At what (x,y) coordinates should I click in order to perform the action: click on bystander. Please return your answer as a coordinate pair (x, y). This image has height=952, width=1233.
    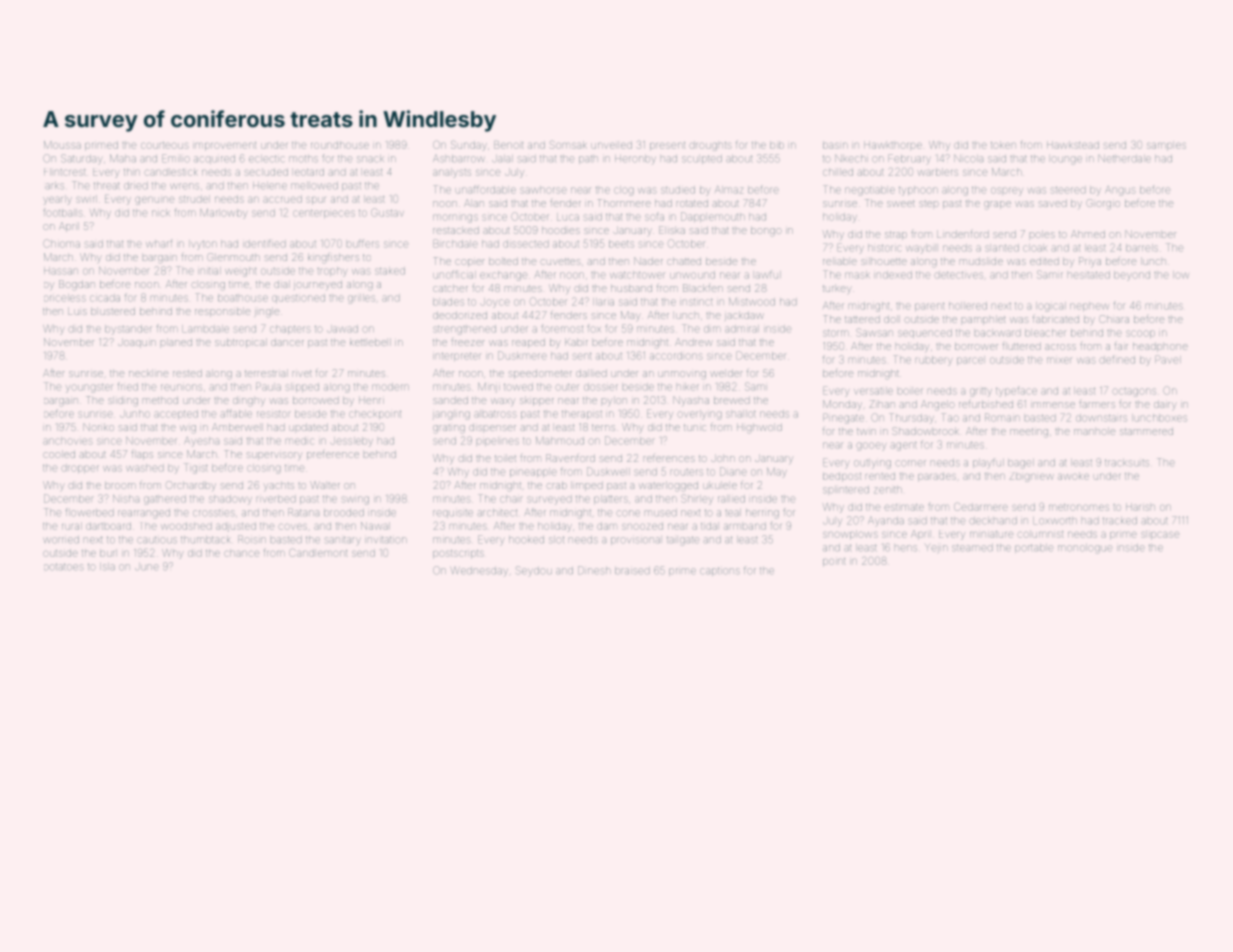
    Looking at the image, I should click on (128, 330).
